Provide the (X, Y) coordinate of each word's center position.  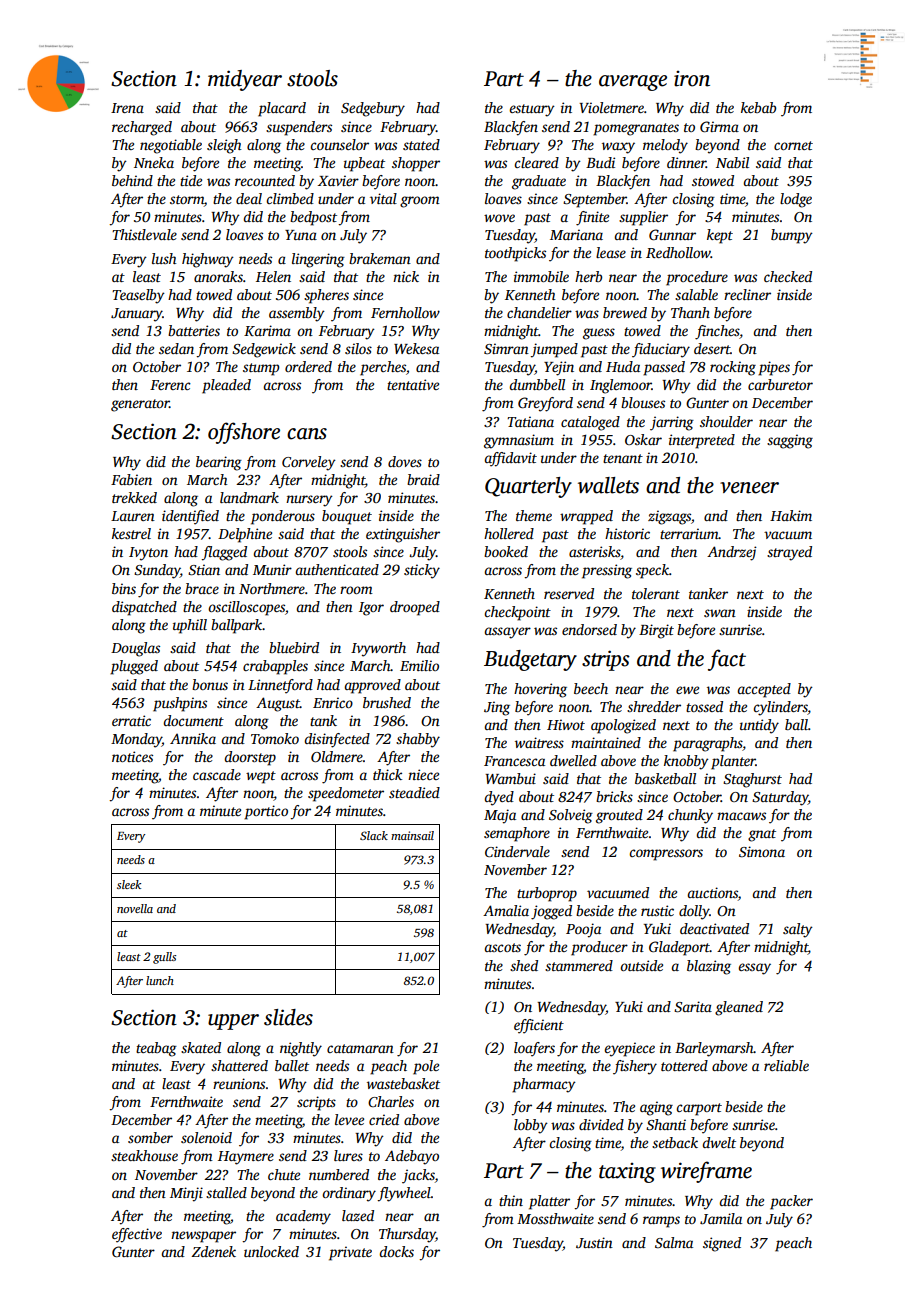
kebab (758, 107)
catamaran (360, 1048)
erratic (131, 720)
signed (722, 1244)
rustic (657, 910)
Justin (594, 1242)
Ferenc (170, 385)
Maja (500, 816)
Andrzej (732, 553)
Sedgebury (373, 109)
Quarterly (528, 487)
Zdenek (213, 1251)
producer (599, 948)
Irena (127, 108)
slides (288, 1017)
